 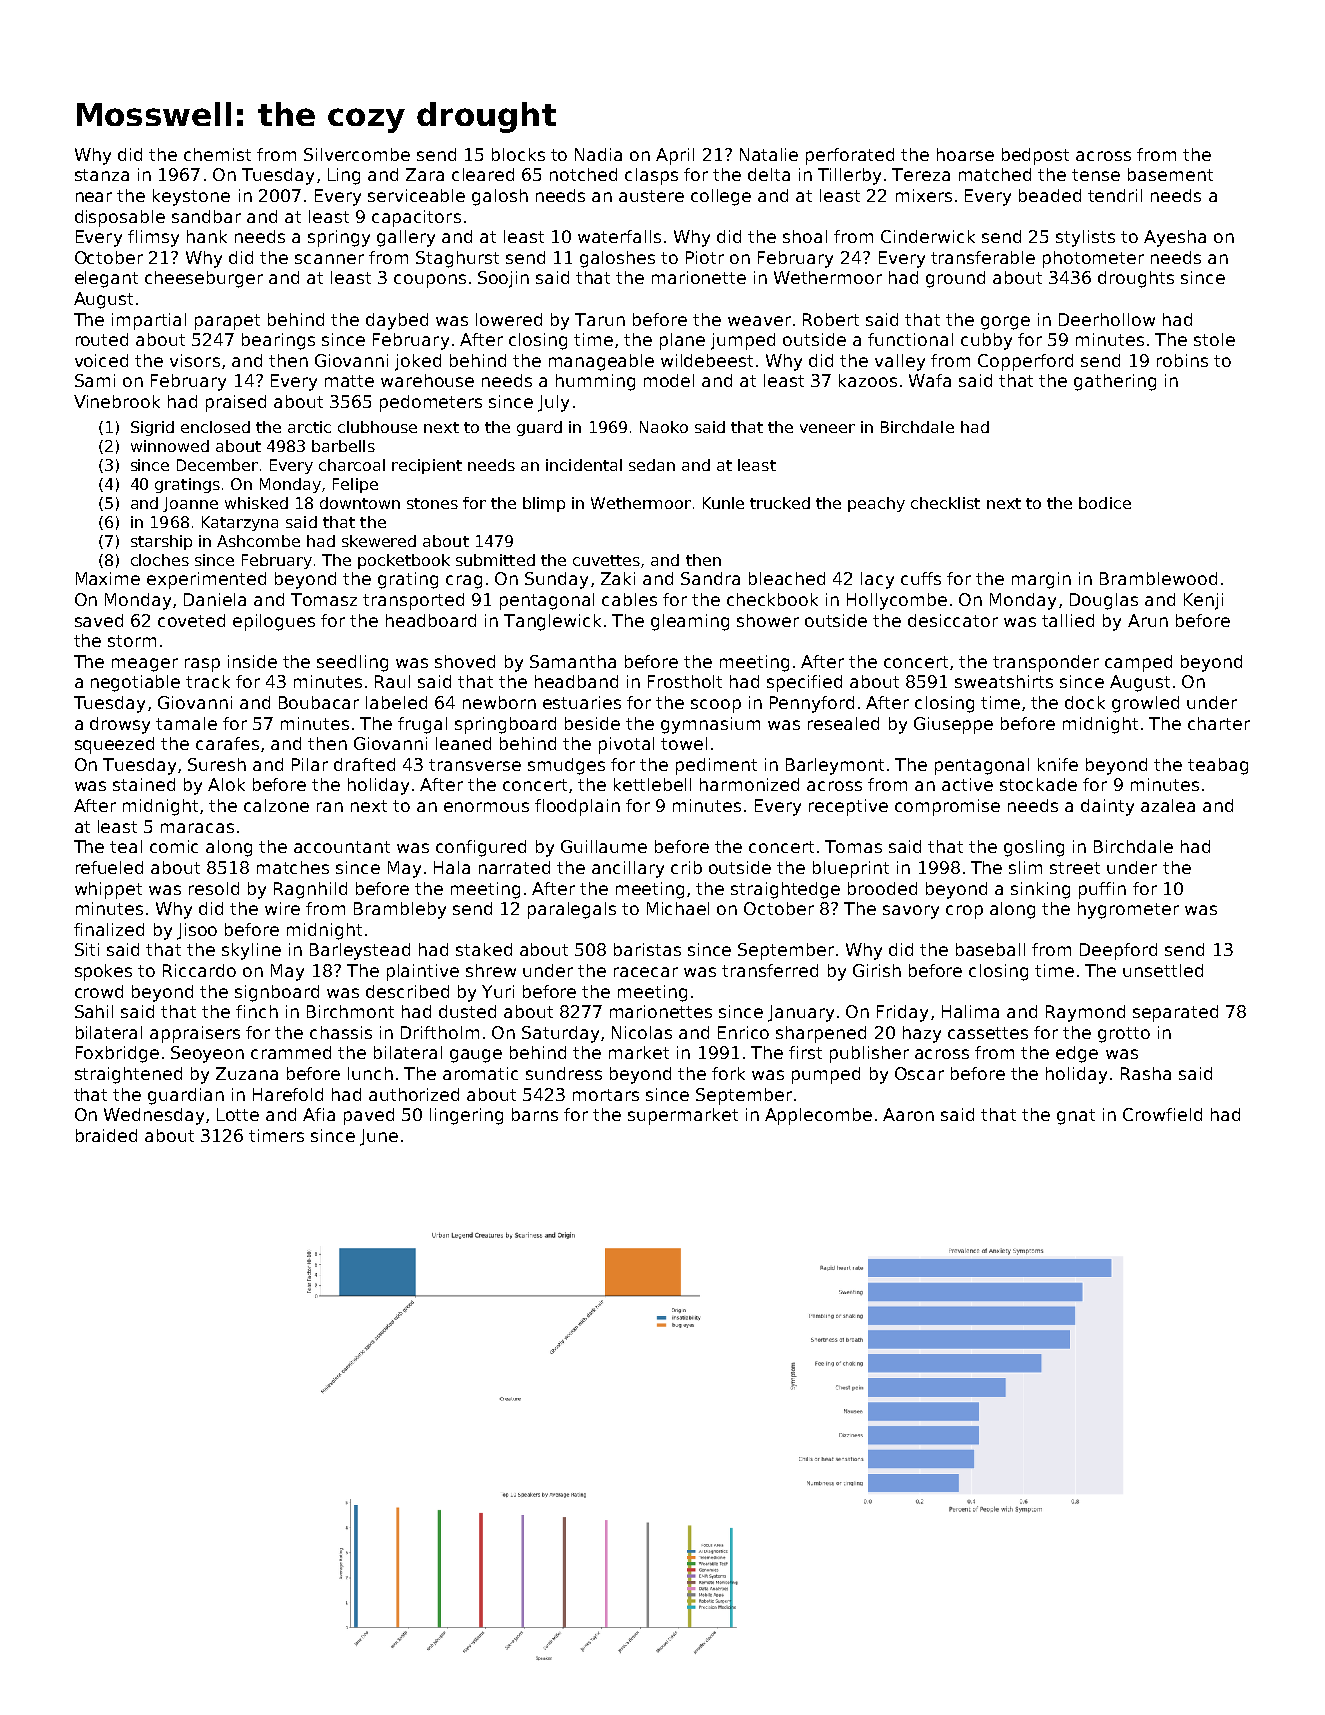 I want to click on camped, so click(x=1138, y=663).
